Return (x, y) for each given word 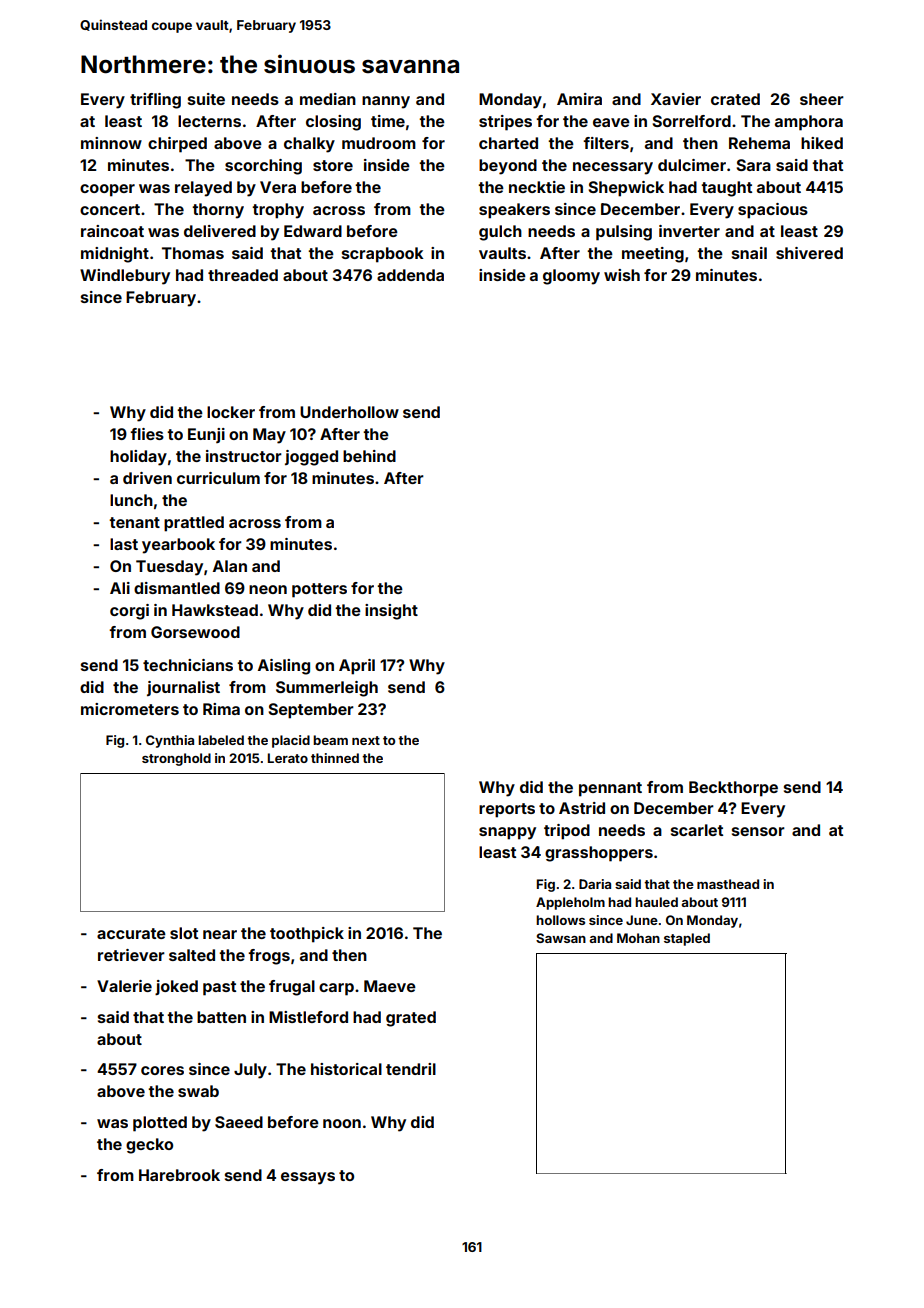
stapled (687, 939)
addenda (410, 275)
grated (411, 1019)
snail (749, 253)
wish (622, 275)
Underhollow (349, 412)
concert (110, 209)
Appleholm (570, 903)
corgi (129, 612)
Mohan (638, 938)
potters (319, 590)
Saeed (239, 1122)
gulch (500, 233)
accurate (131, 933)
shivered (809, 253)
